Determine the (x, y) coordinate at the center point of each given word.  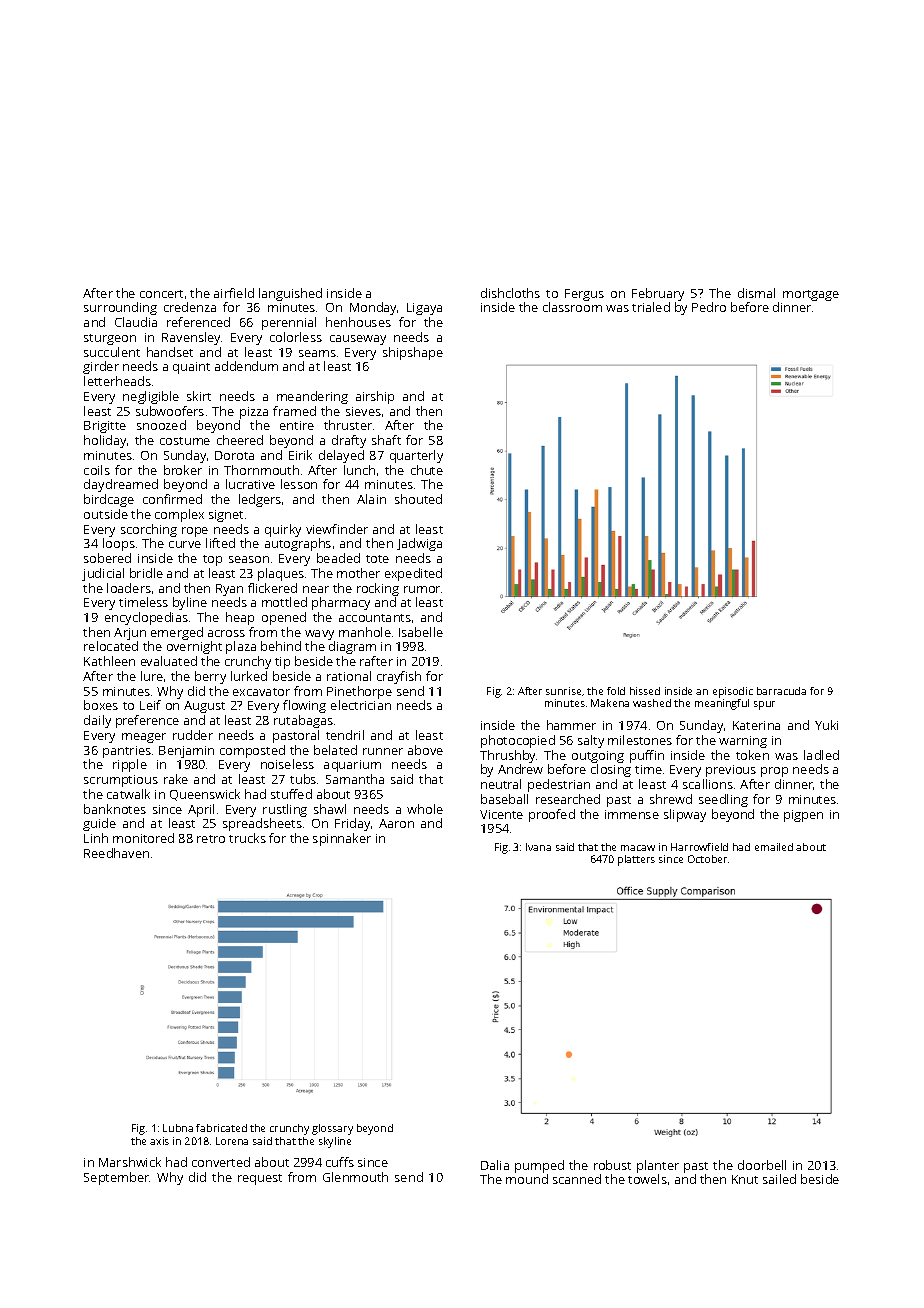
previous (731, 771)
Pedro (709, 307)
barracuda (781, 691)
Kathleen (109, 661)
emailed (774, 847)
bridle (146, 573)
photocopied (518, 741)
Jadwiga (419, 544)
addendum (246, 366)
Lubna (178, 1128)
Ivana (538, 847)
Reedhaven (116, 853)
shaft (386, 440)
